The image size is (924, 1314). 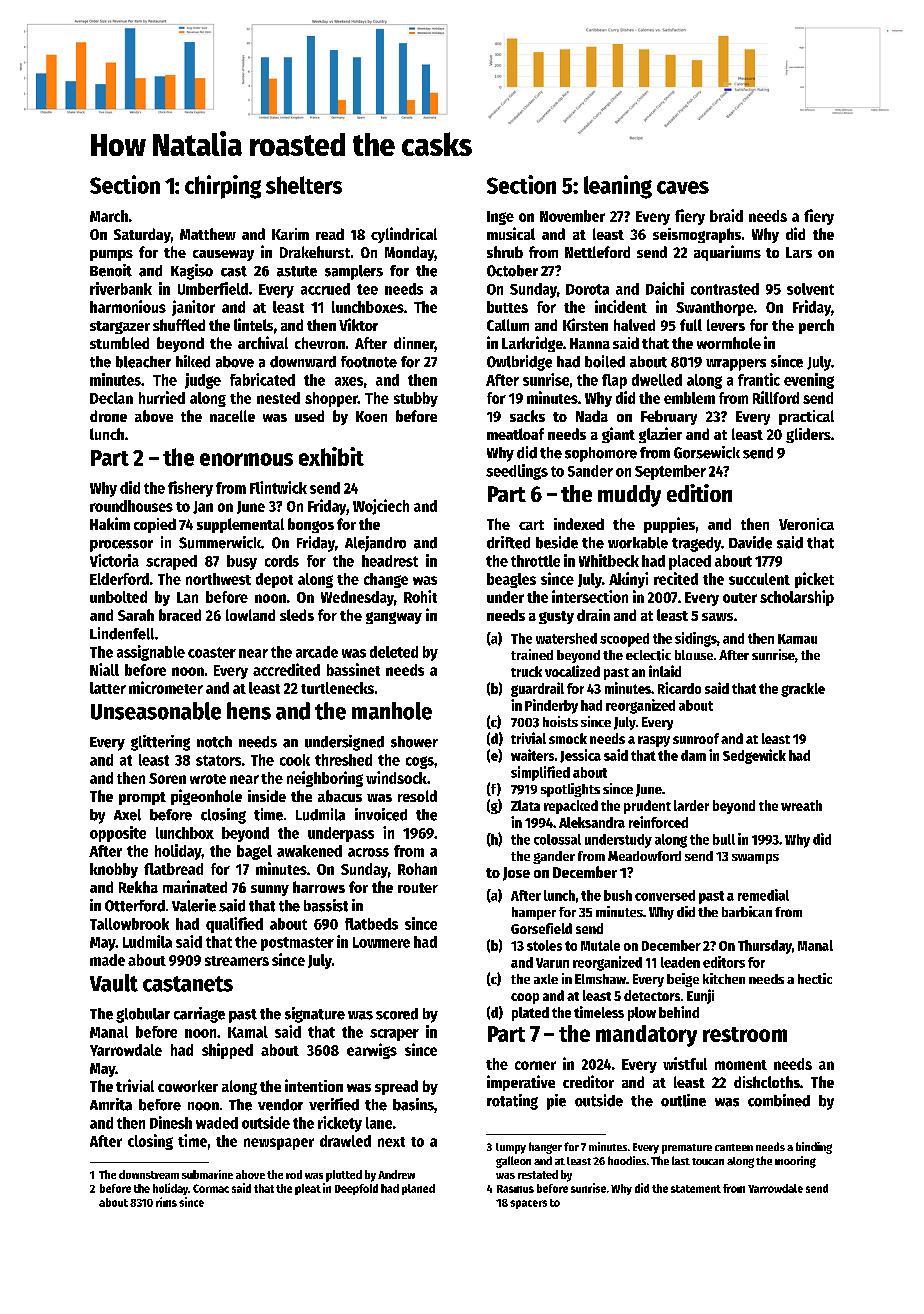 I want to click on hens, so click(x=249, y=711).
